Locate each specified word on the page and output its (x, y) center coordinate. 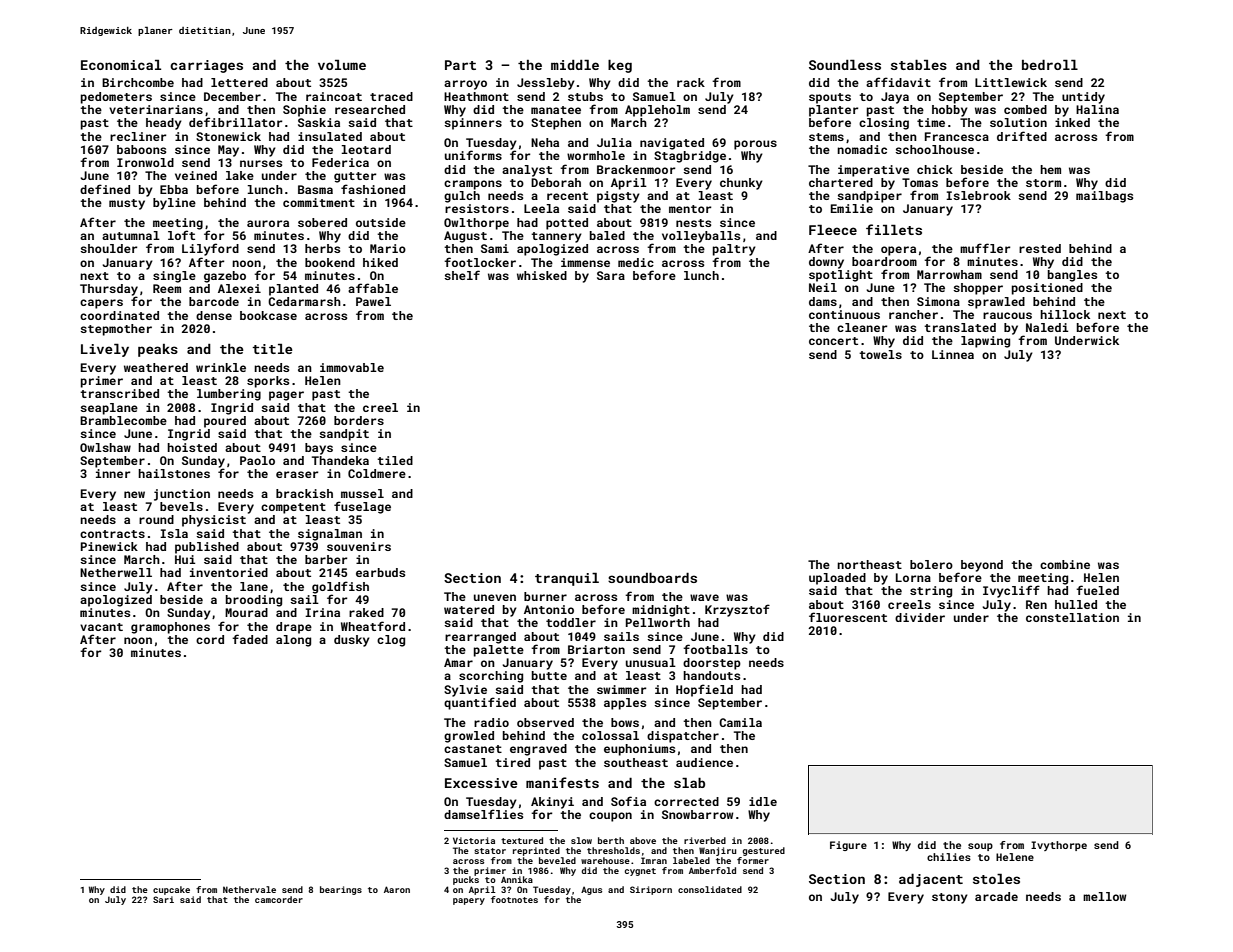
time (931, 122)
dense (214, 315)
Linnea (953, 354)
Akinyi (552, 803)
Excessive (481, 783)
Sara (611, 275)
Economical (121, 65)
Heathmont (476, 96)
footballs (715, 649)
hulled (1076, 604)
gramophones (170, 628)
